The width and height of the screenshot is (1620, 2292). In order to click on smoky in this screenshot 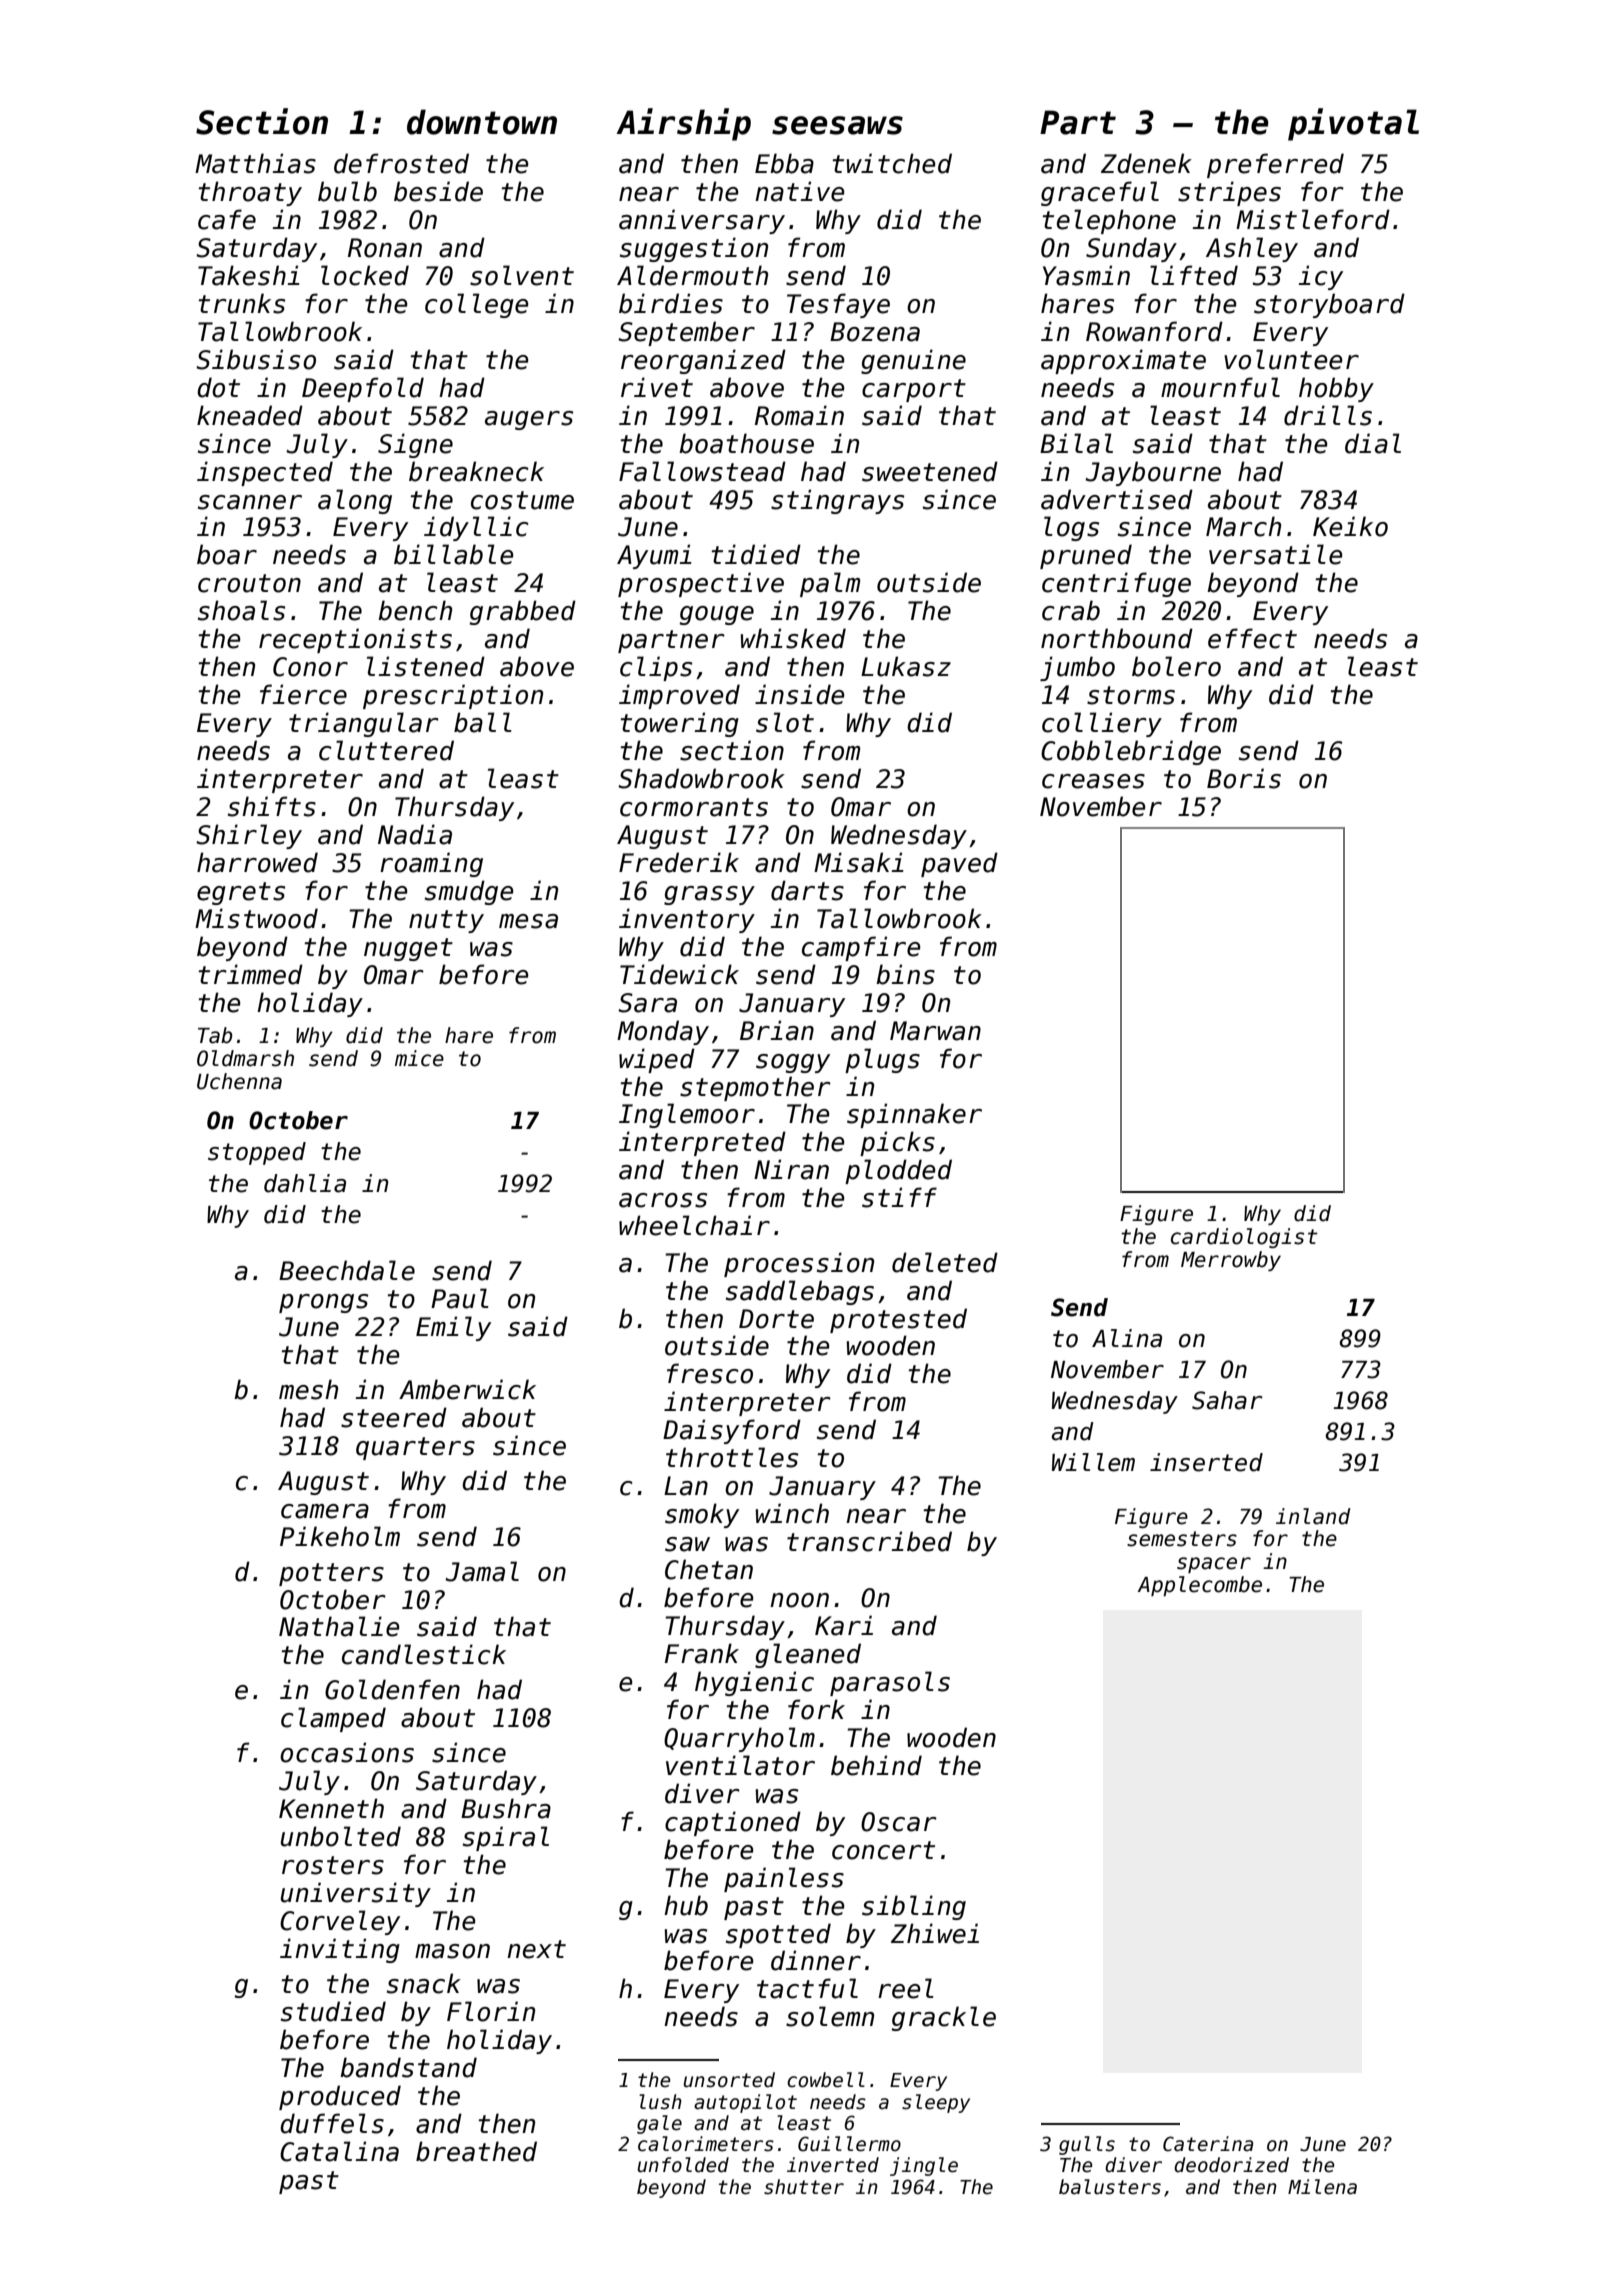, I will do `click(702, 1515)`.
